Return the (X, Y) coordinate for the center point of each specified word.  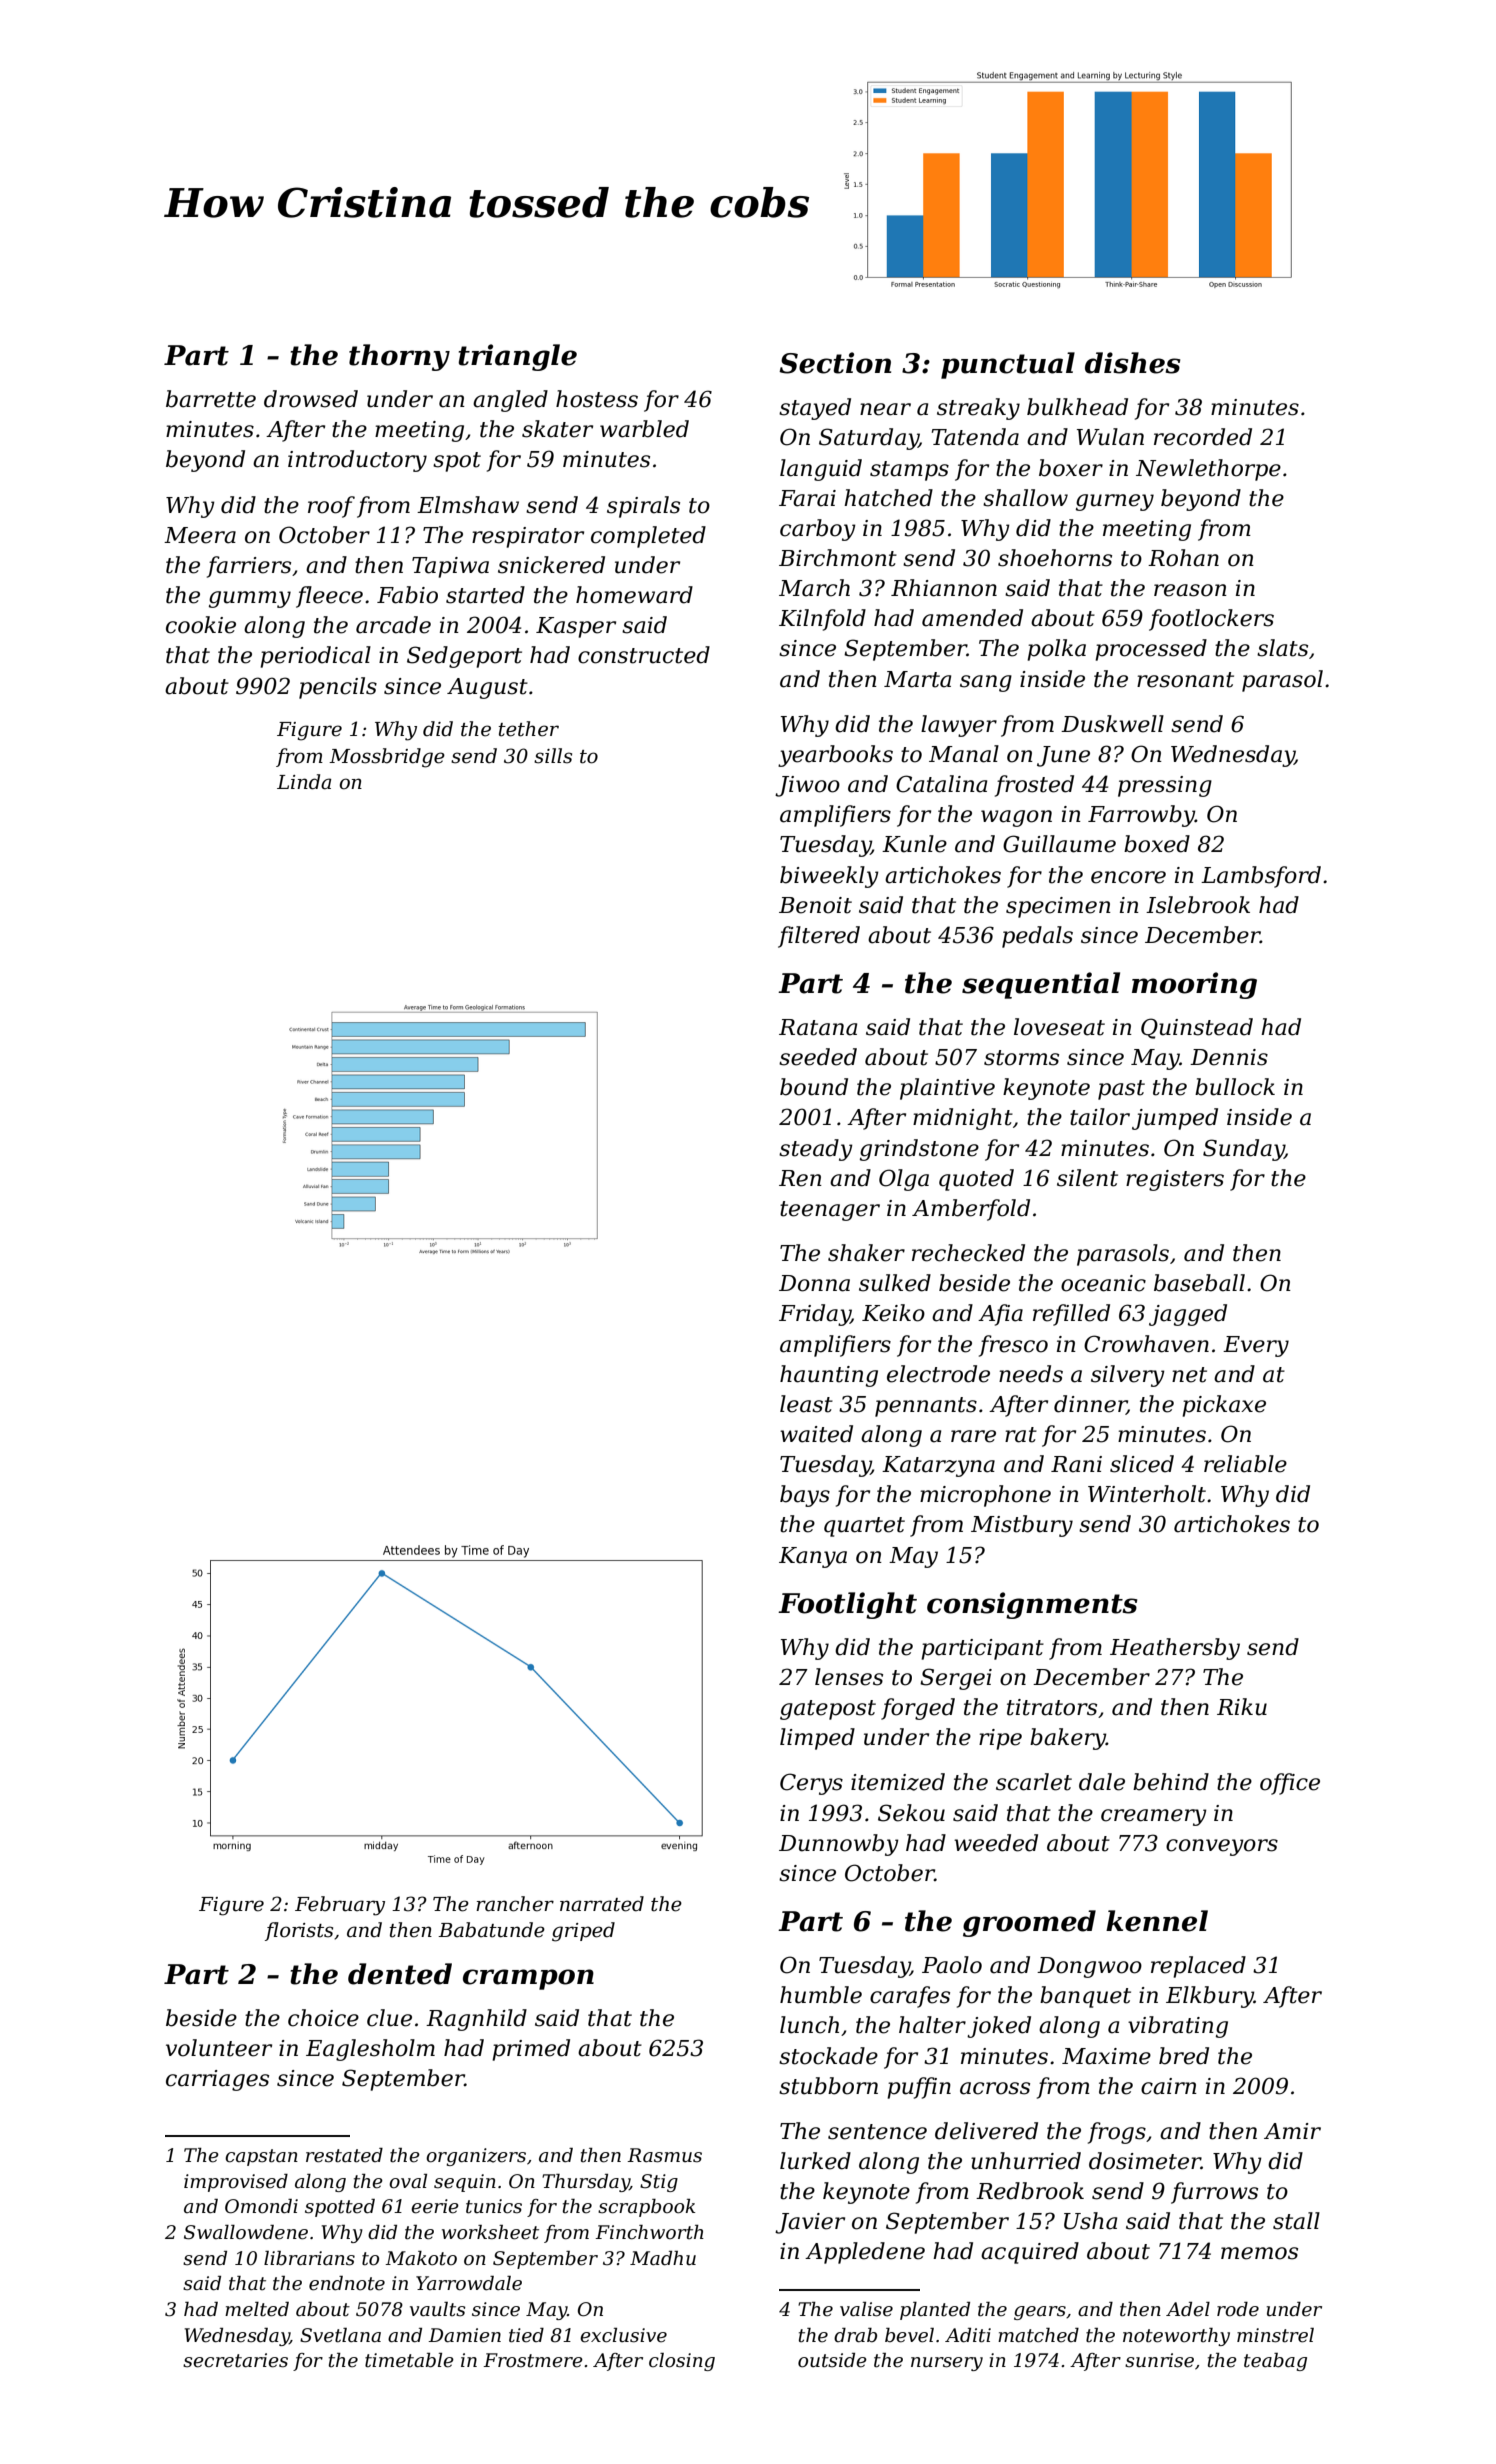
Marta (917, 679)
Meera (200, 535)
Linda (304, 782)
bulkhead (1077, 407)
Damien (464, 2335)
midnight (963, 1119)
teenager (830, 1211)
